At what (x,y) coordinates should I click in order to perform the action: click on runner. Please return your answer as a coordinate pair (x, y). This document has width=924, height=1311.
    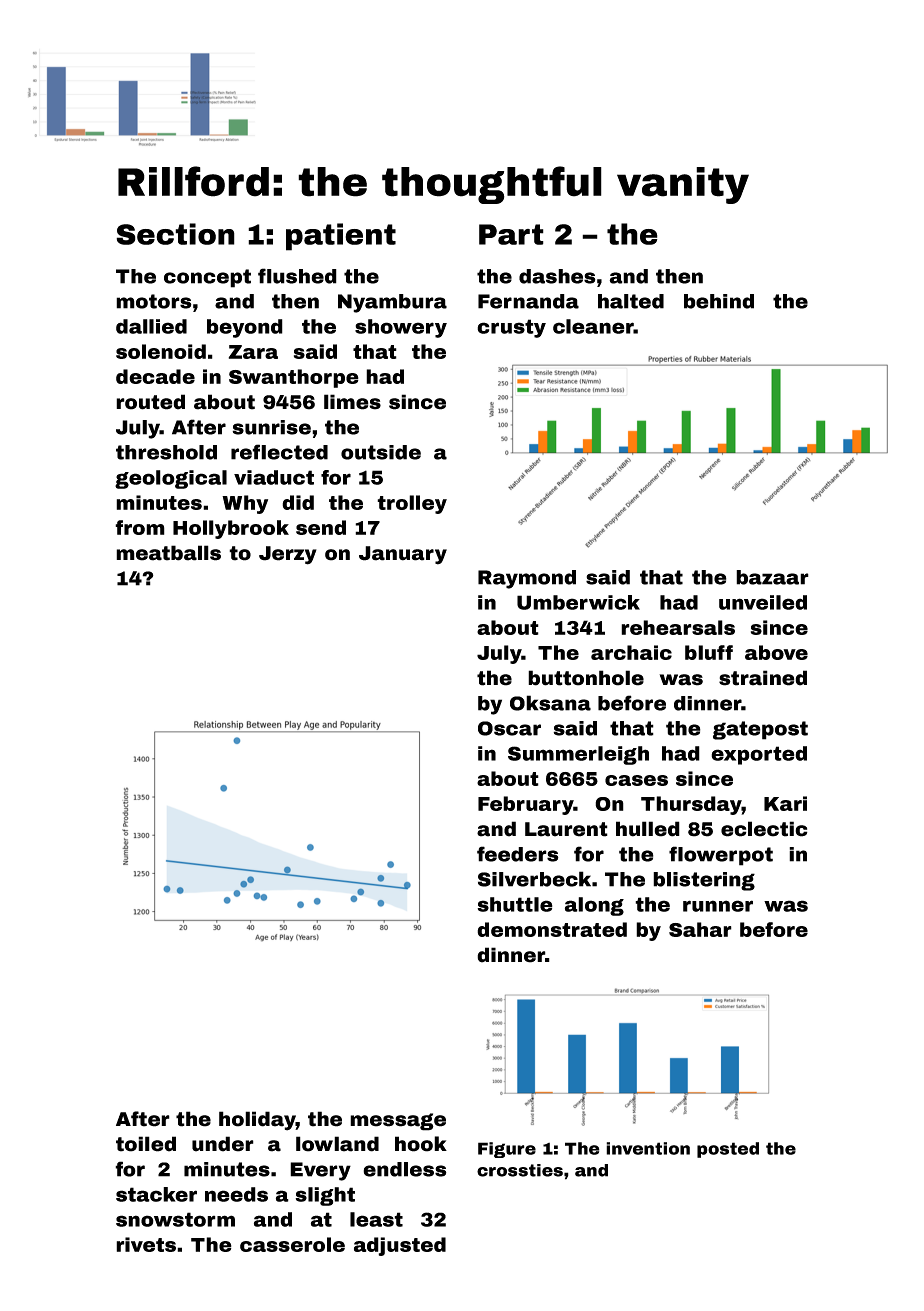
    Looking at the image, I should click on (718, 906).
